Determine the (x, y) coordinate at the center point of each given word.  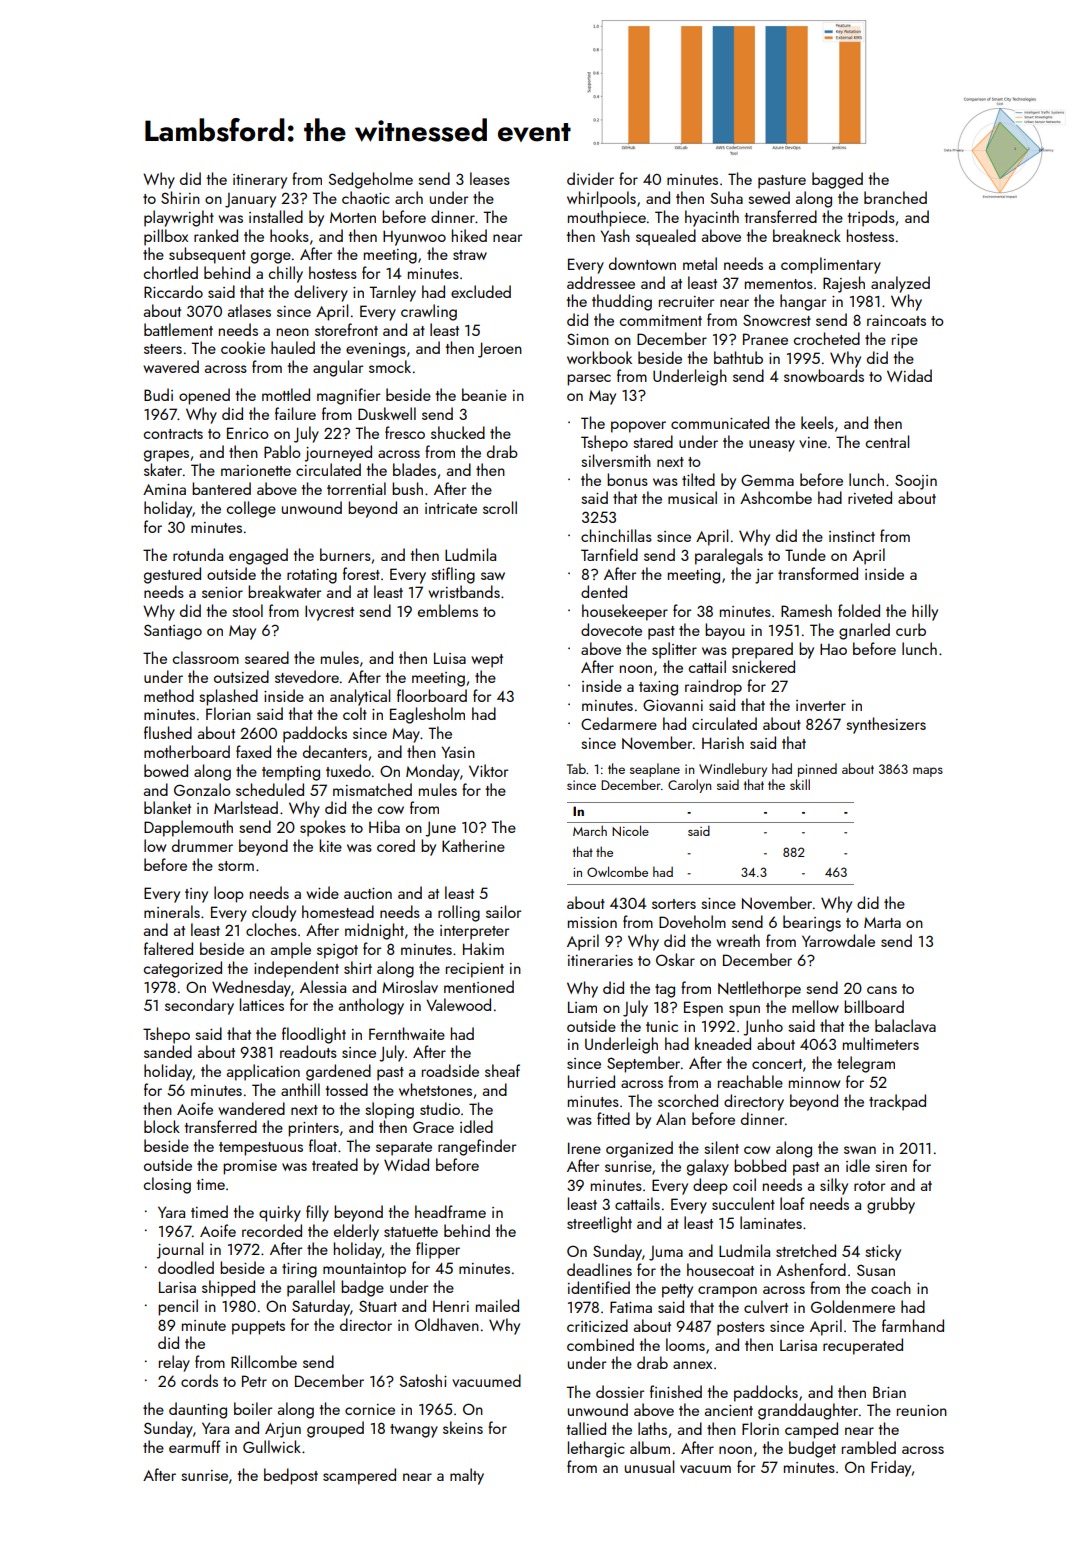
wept (487, 661)
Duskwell (387, 413)
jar (764, 576)
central (887, 441)
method (169, 695)
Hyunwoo (414, 238)
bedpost (291, 1476)
